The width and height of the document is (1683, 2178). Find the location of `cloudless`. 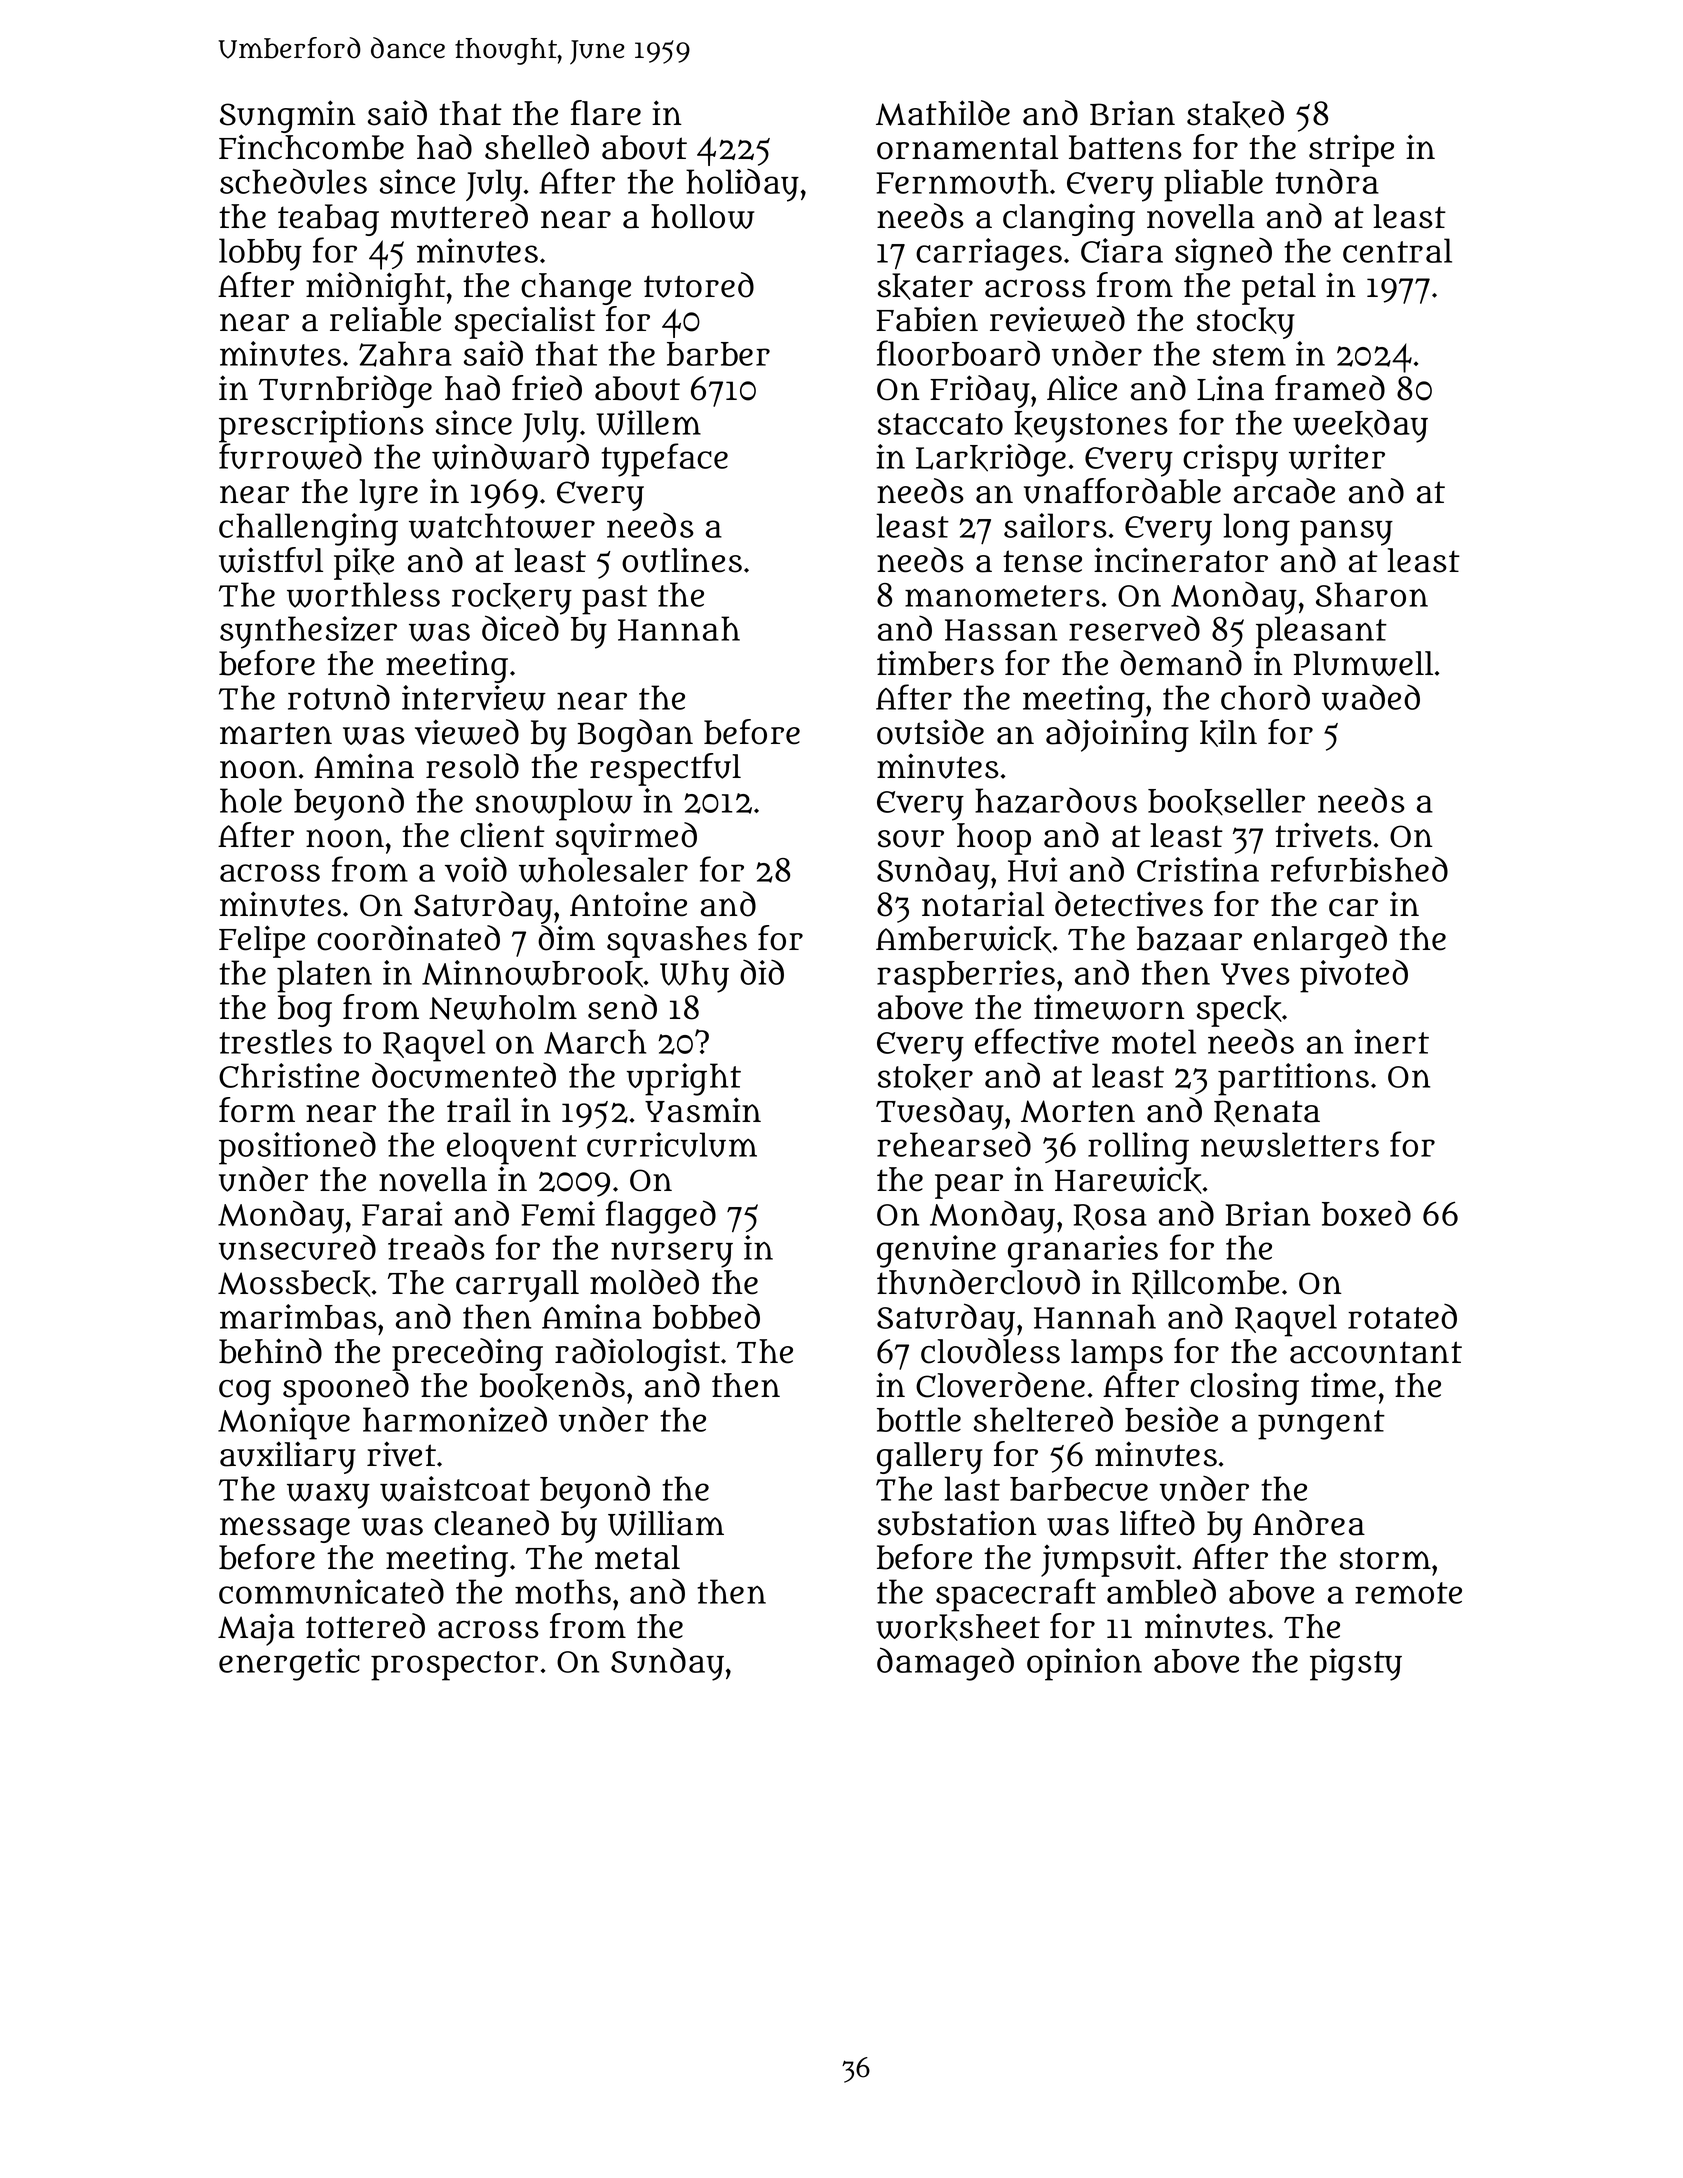

cloudless is located at coordinates (990, 1351).
